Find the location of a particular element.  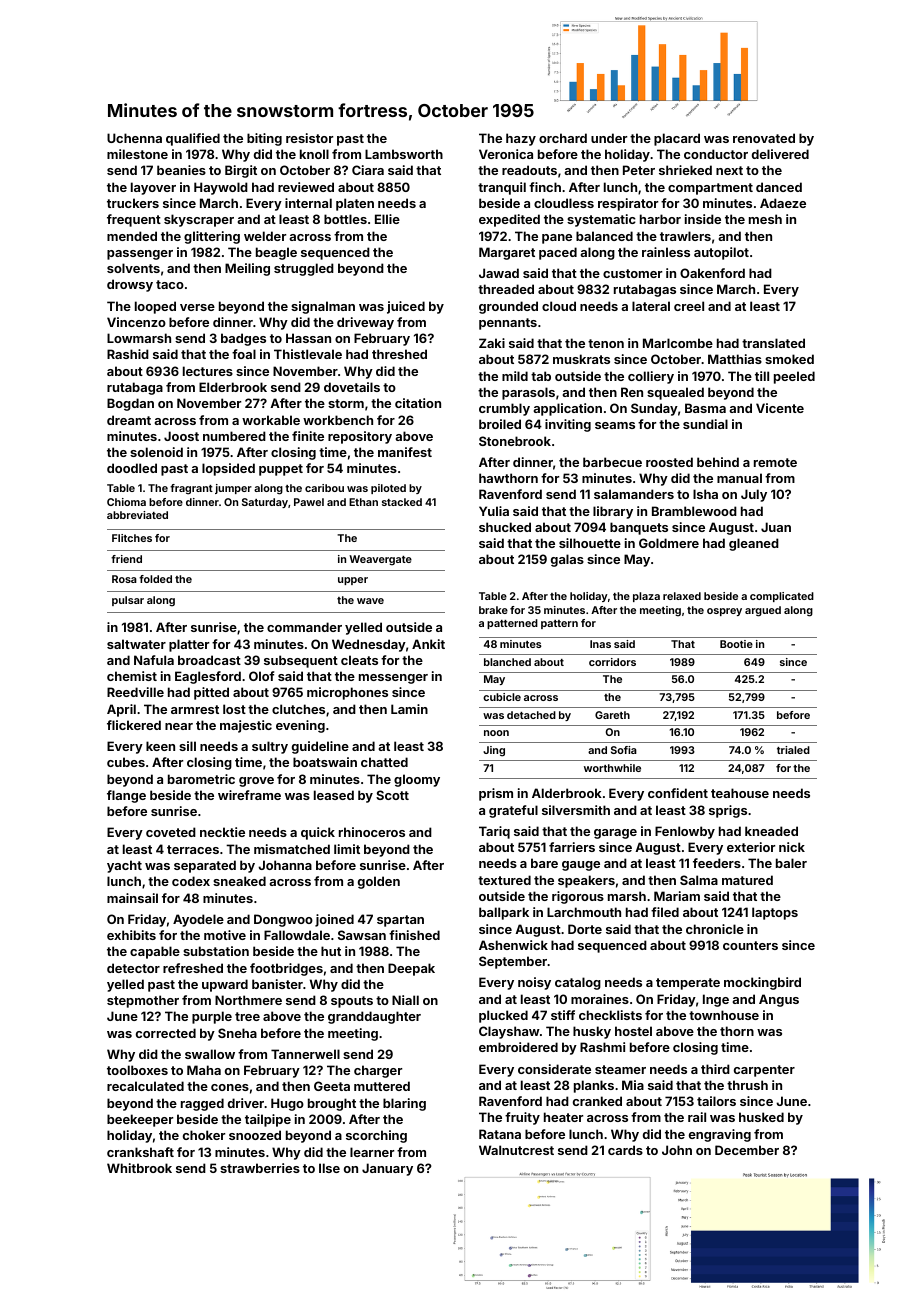

Weavergate is located at coordinates (380, 560).
